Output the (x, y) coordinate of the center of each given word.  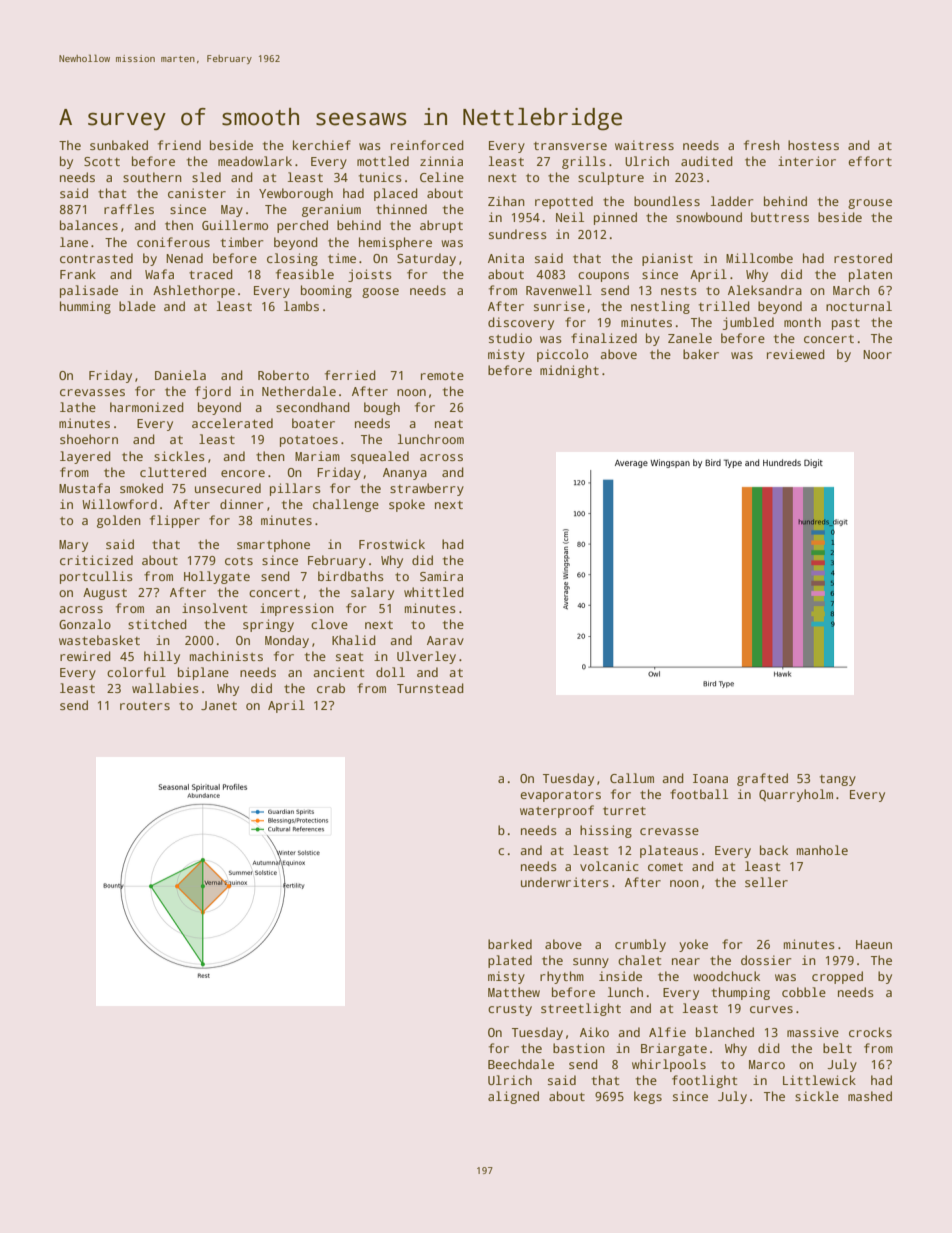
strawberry (427, 489)
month (802, 322)
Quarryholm (796, 795)
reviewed (796, 354)
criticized (96, 560)
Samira (441, 576)
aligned (513, 1097)
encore (243, 473)
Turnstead (430, 688)
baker (701, 354)
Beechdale (521, 1064)
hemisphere (395, 243)
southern (152, 177)
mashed (870, 1096)
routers (145, 706)
